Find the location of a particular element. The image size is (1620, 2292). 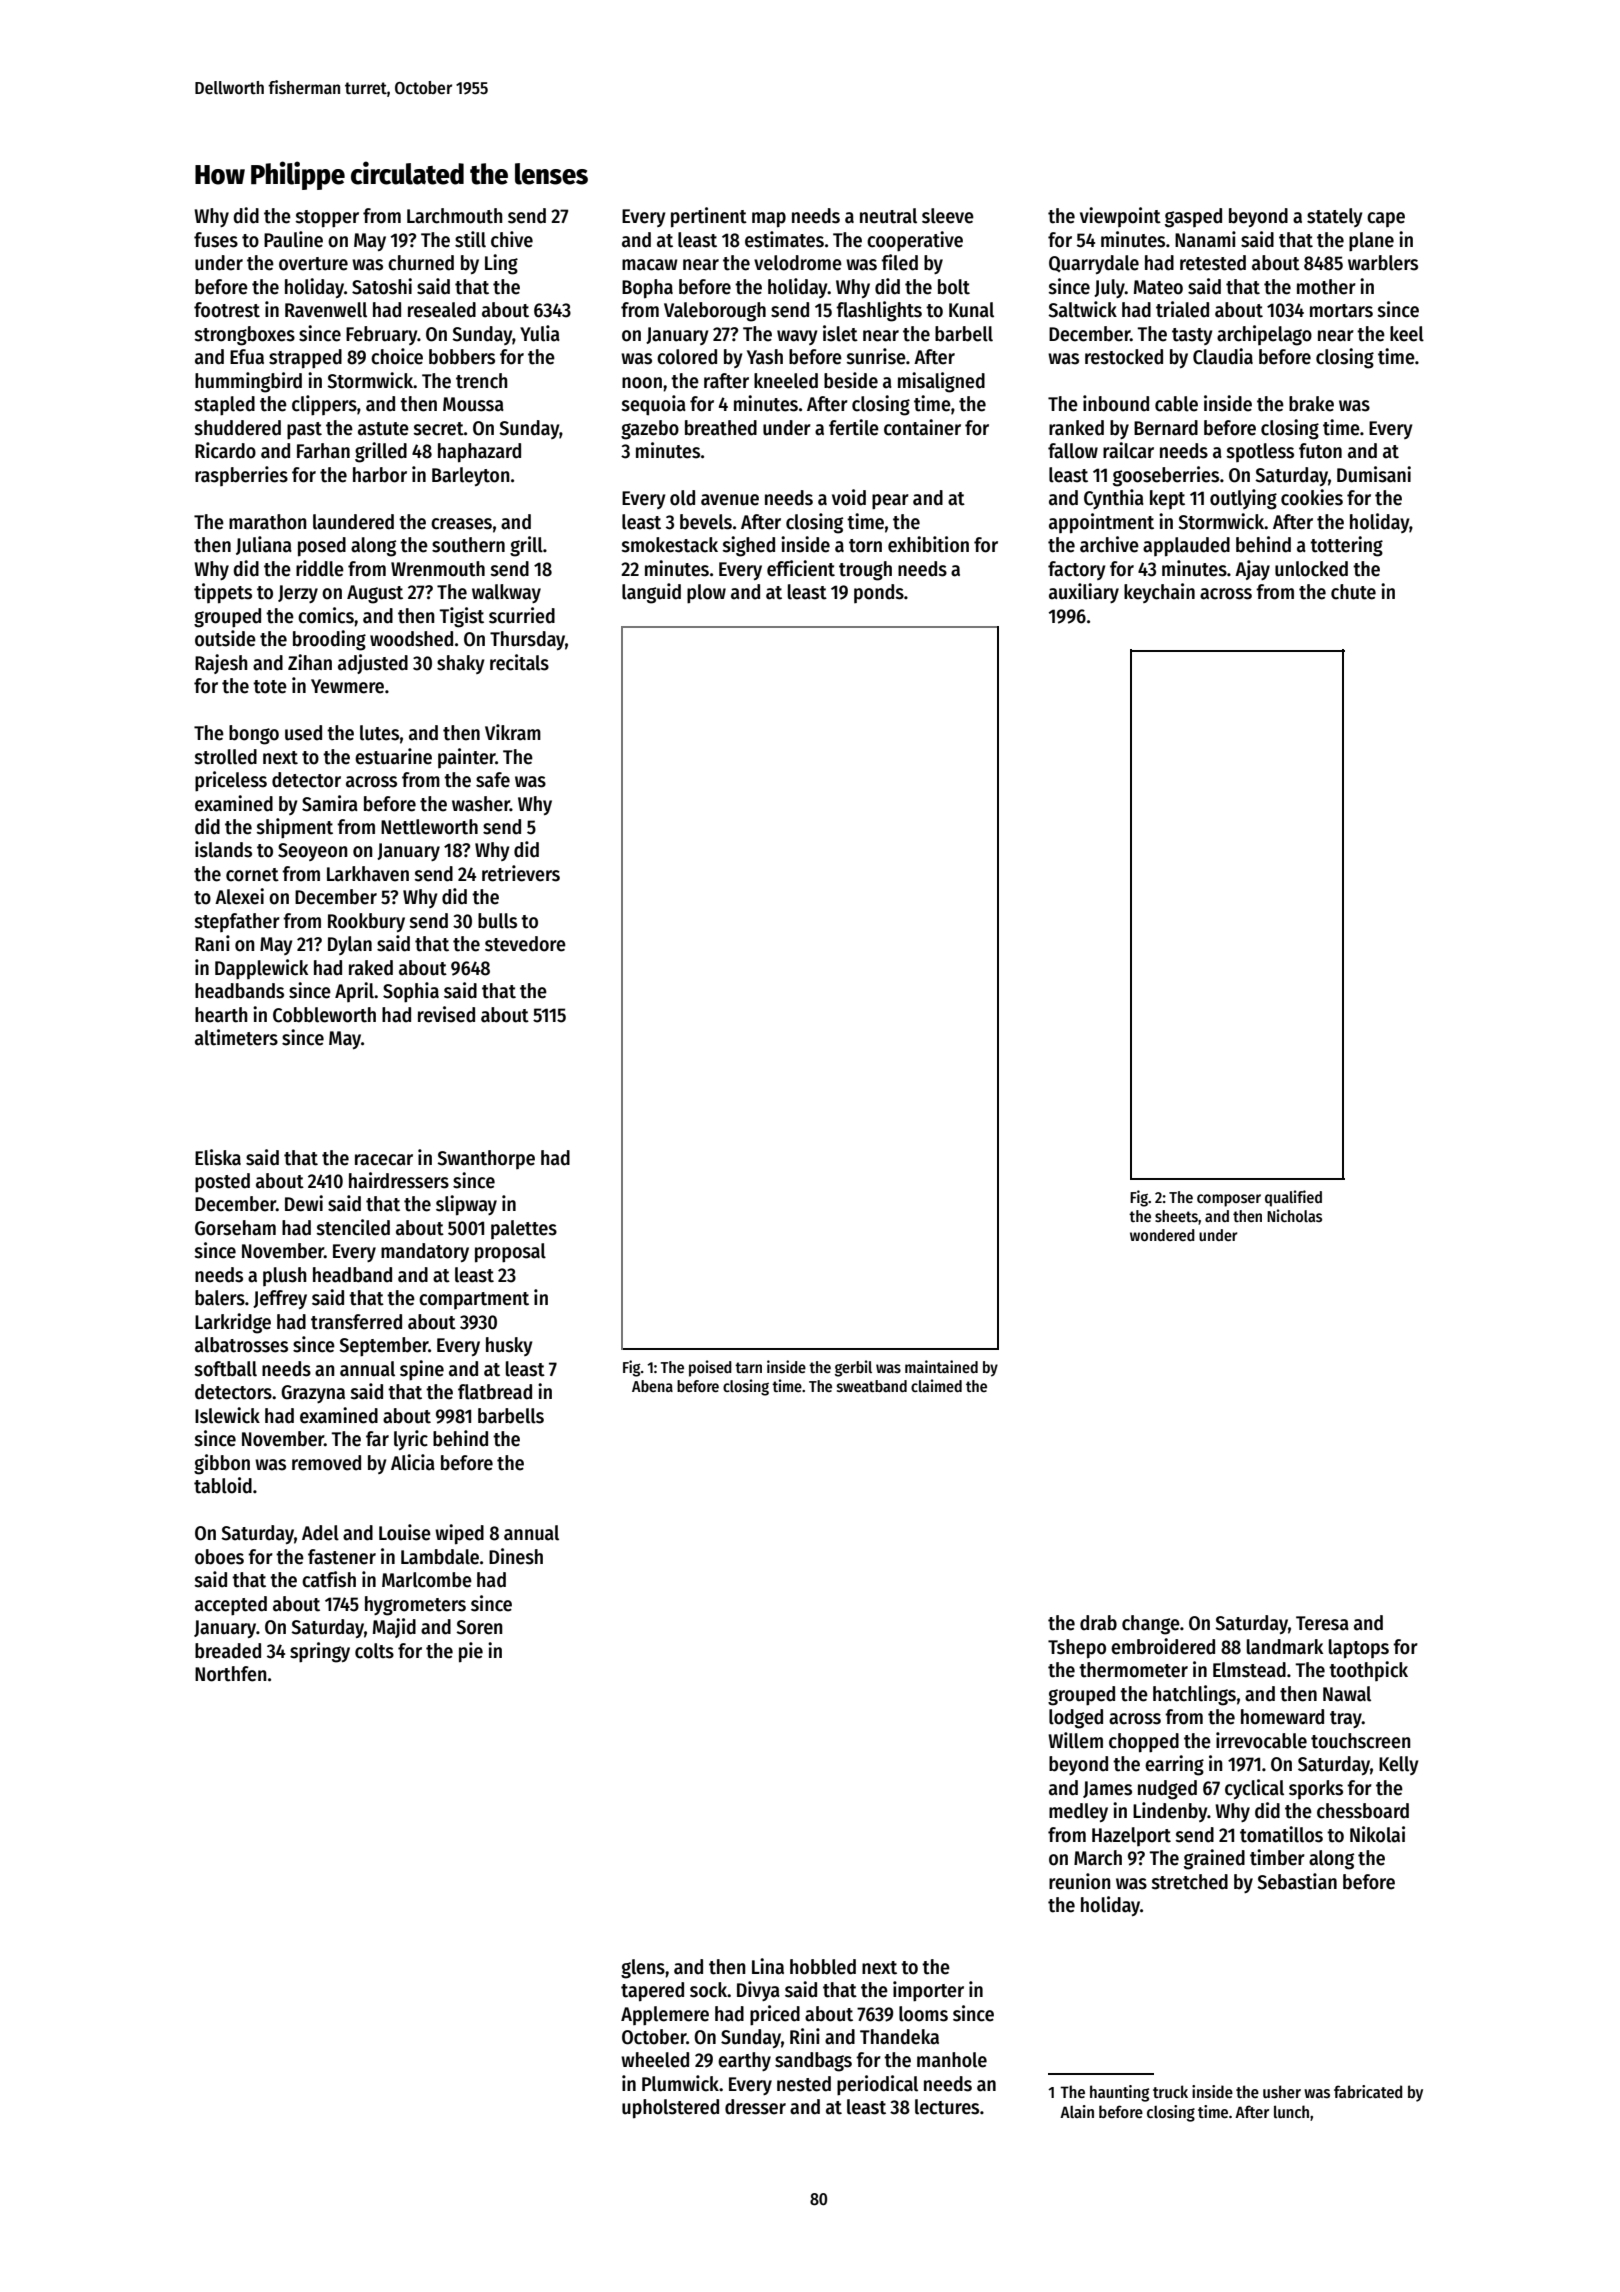

Cobbleworth is located at coordinates (324, 1015).
